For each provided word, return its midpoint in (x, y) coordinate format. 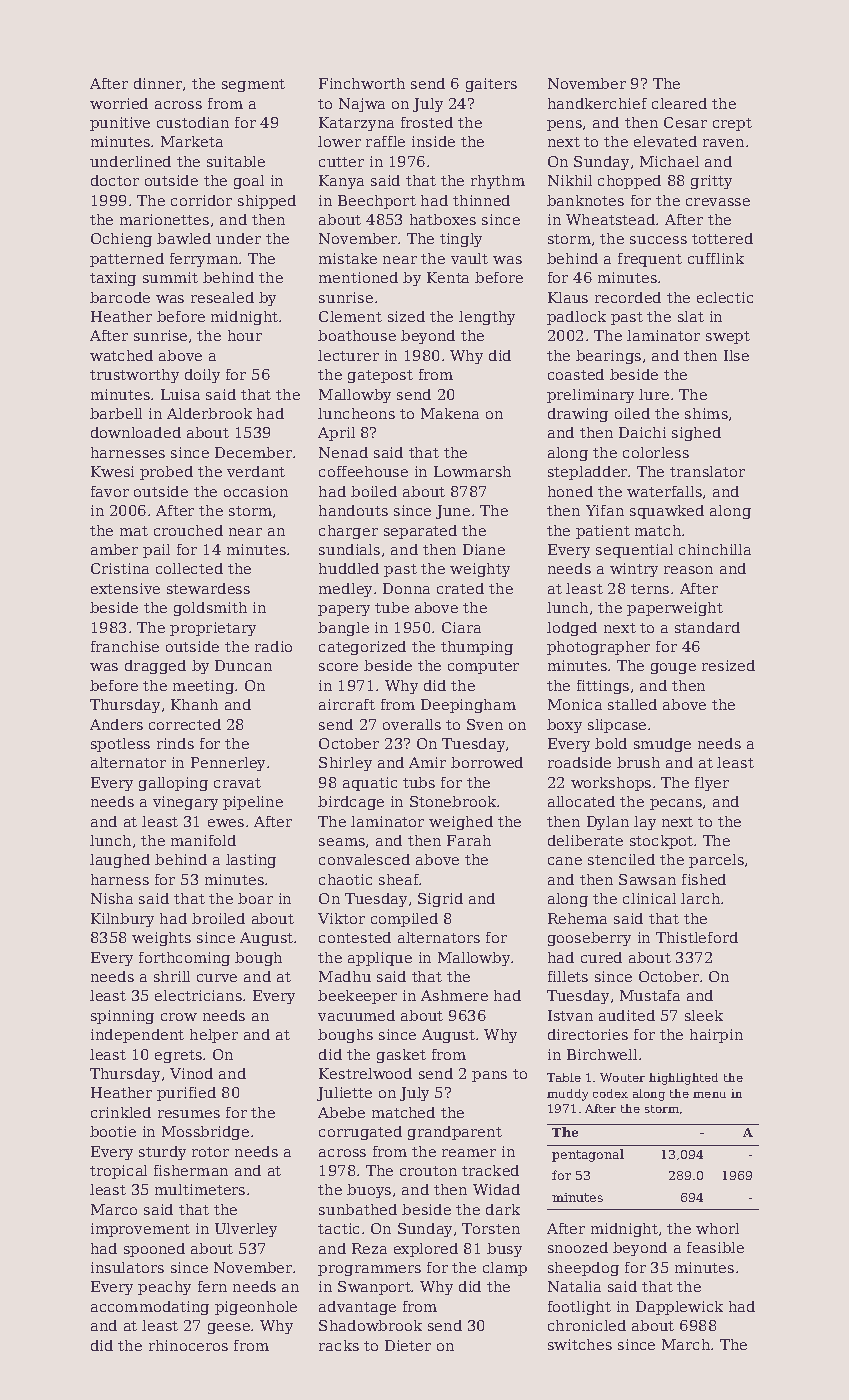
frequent (650, 260)
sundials (349, 549)
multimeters (200, 1189)
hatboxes (443, 219)
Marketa (192, 141)
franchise (125, 646)
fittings (603, 687)
